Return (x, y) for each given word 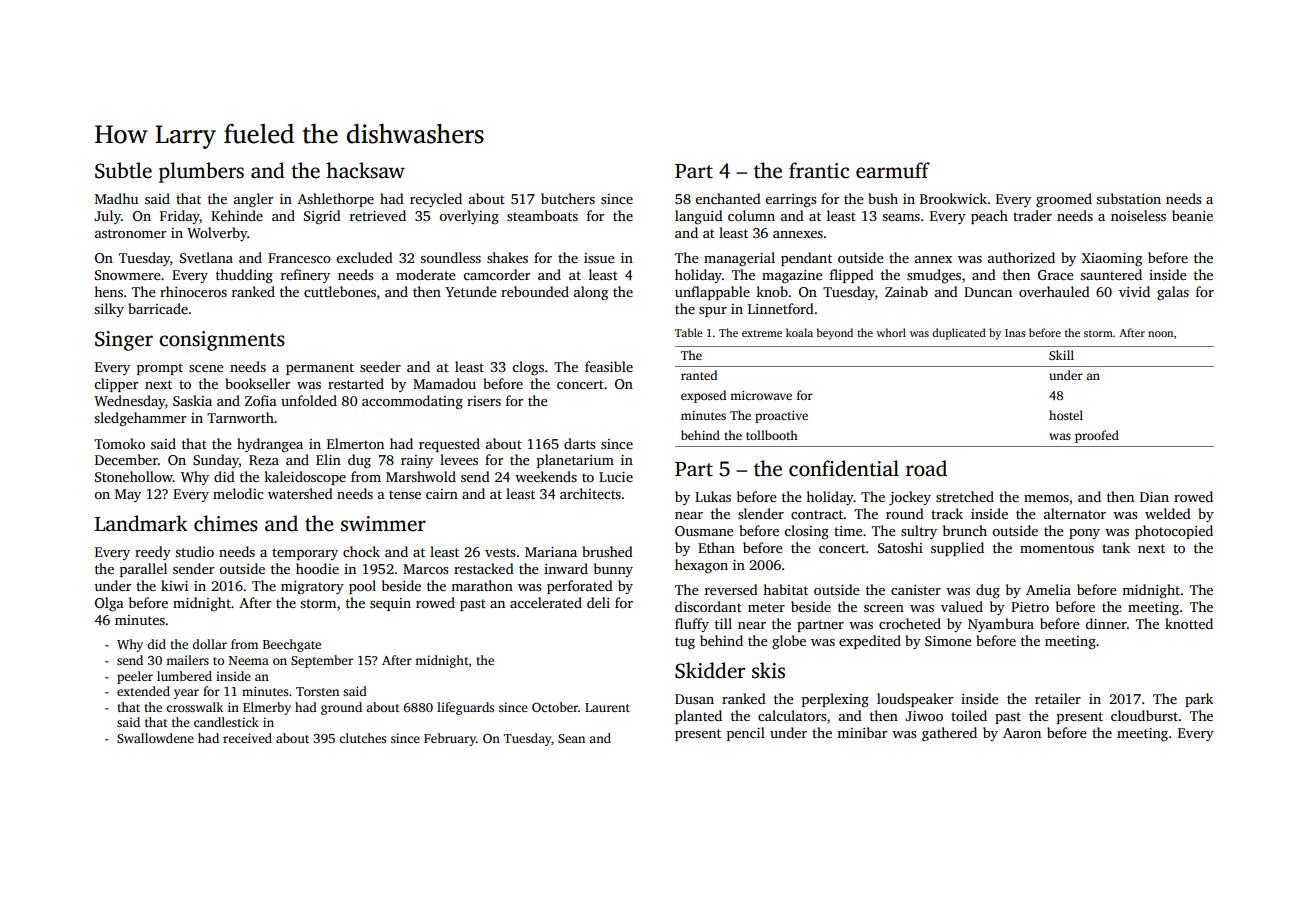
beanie (1192, 215)
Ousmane (704, 531)
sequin (390, 604)
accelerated (546, 602)
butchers (568, 198)
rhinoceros (193, 291)
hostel (1066, 415)
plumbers (201, 172)
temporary (305, 554)
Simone (948, 641)
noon (1160, 334)
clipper (116, 385)
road (926, 468)
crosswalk (194, 707)
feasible (609, 366)
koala (799, 332)
